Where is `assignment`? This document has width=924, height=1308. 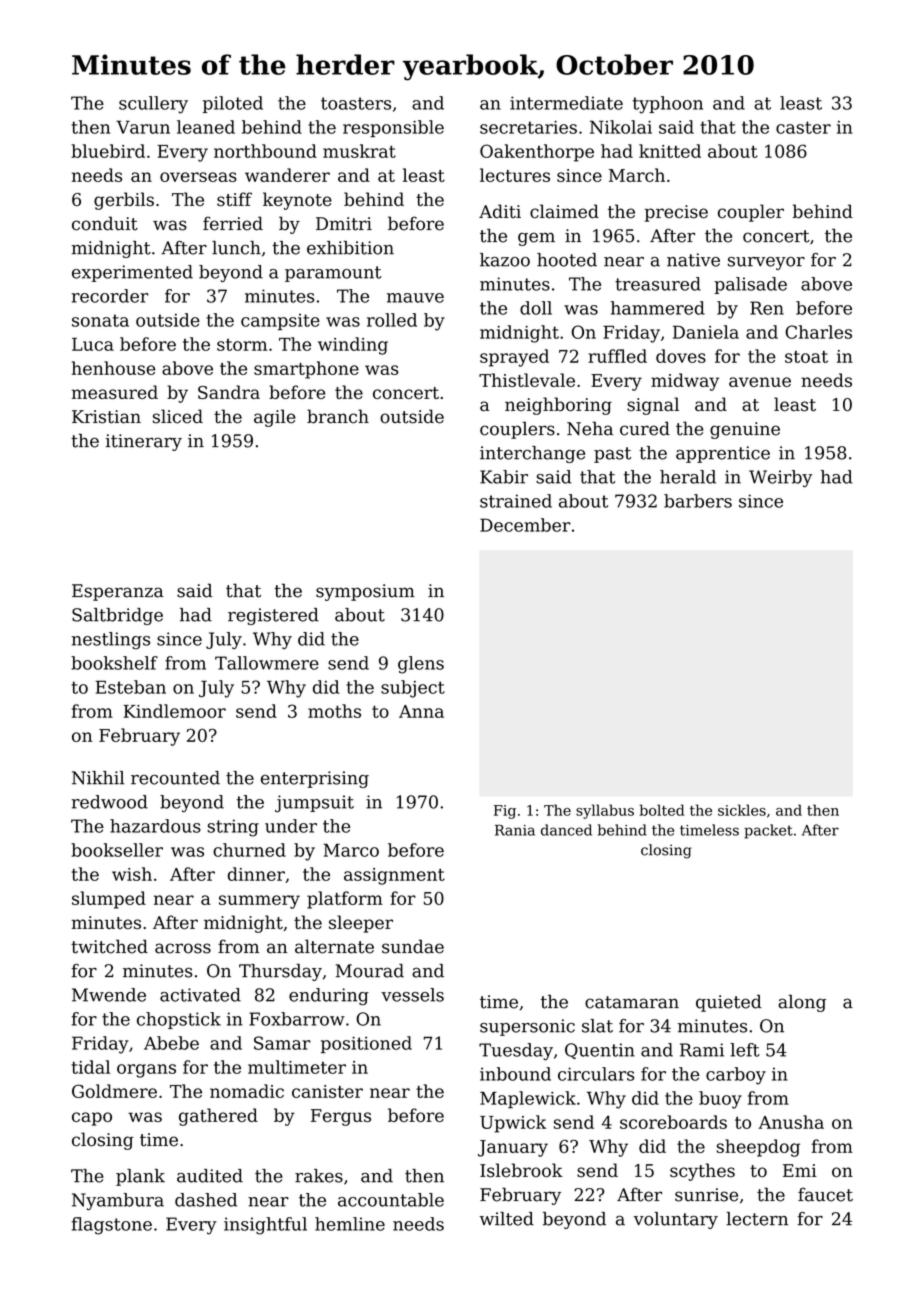 assignment is located at coordinates (394, 876).
